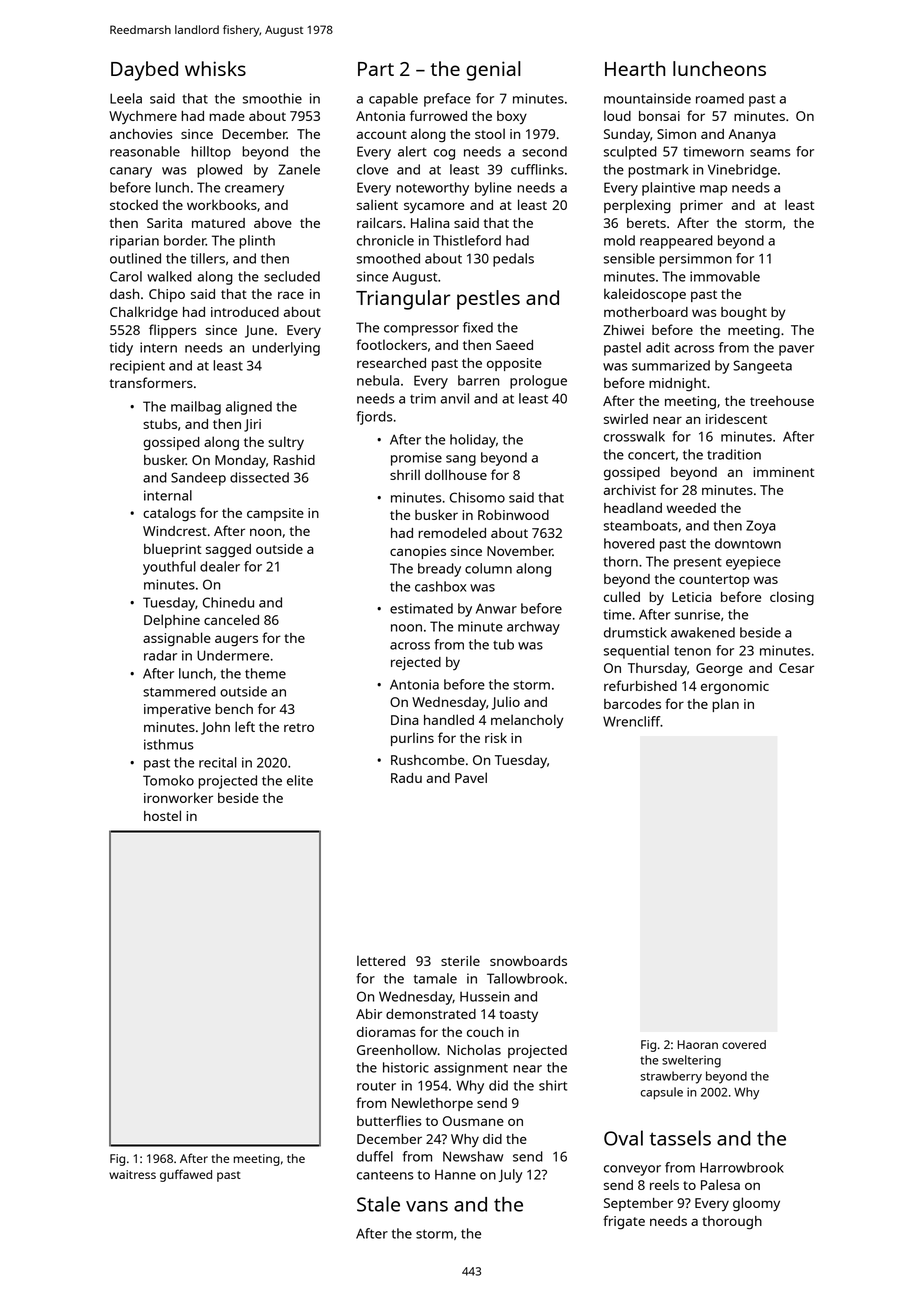  I want to click on Stale, so click(378, 1204).
